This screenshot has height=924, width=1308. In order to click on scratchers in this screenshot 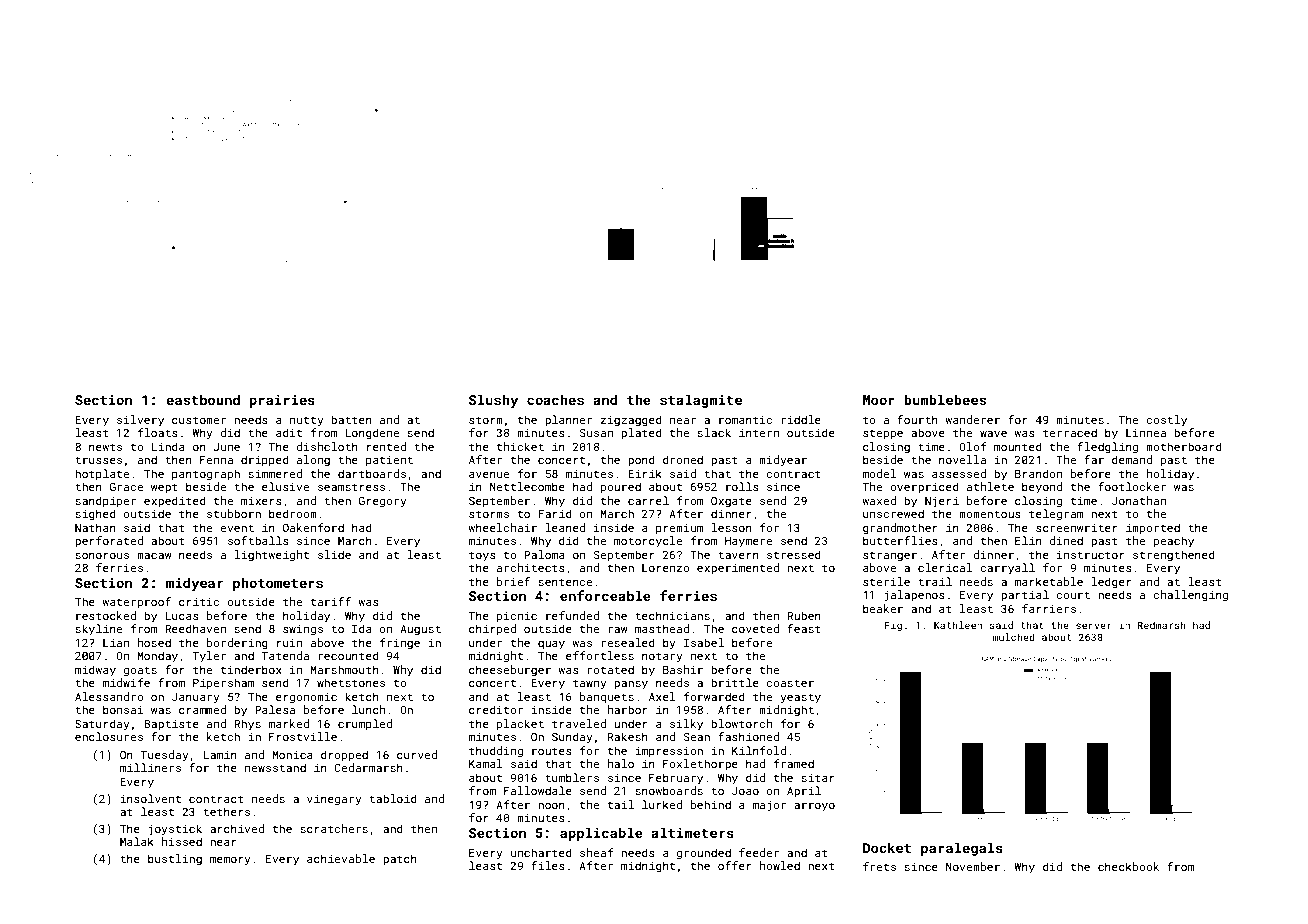, I will do `click(334, 828)`.
